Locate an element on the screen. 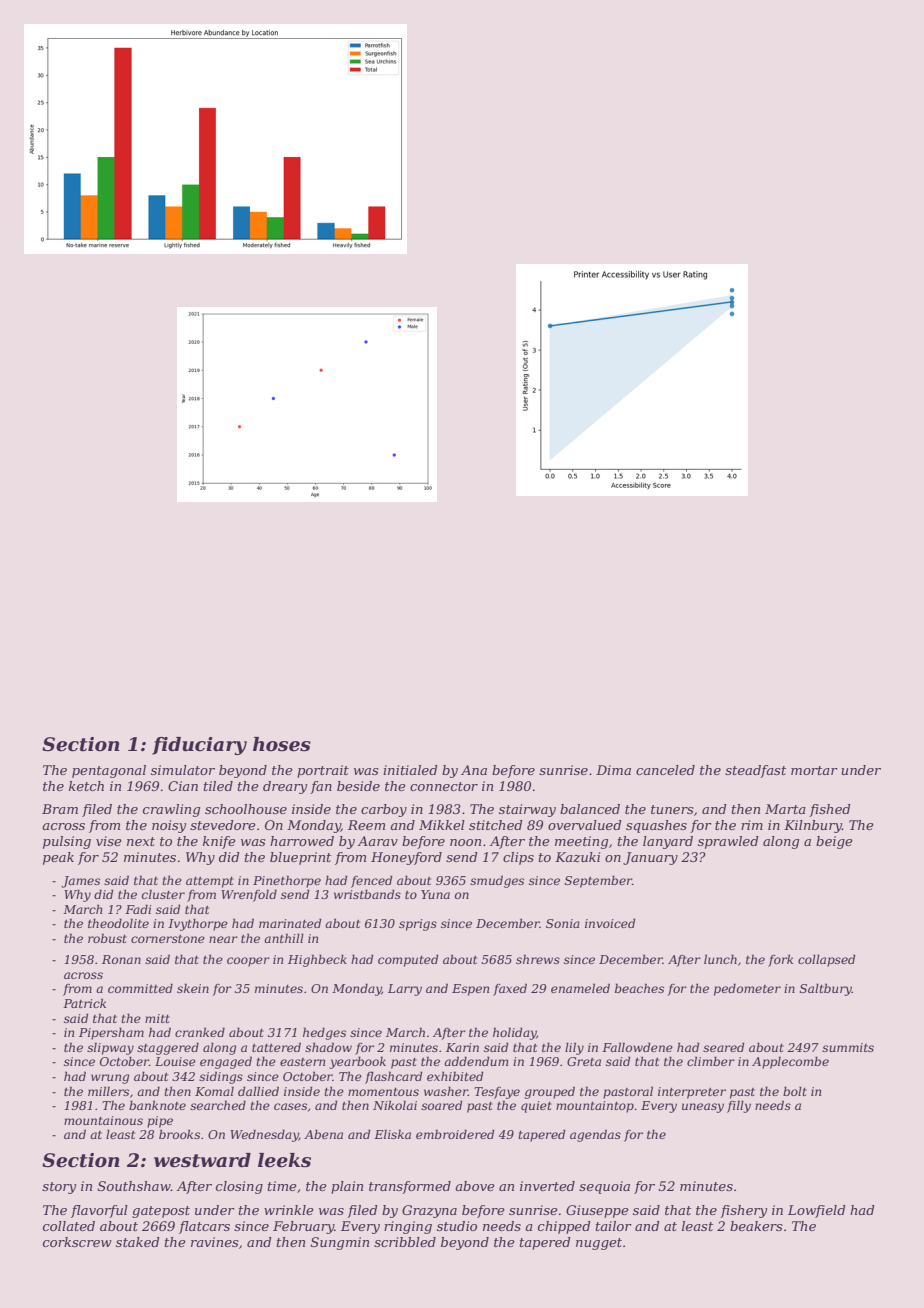 This screenshot has width=924, height=1308. fiduciary is located at coordinates (199, 746).
